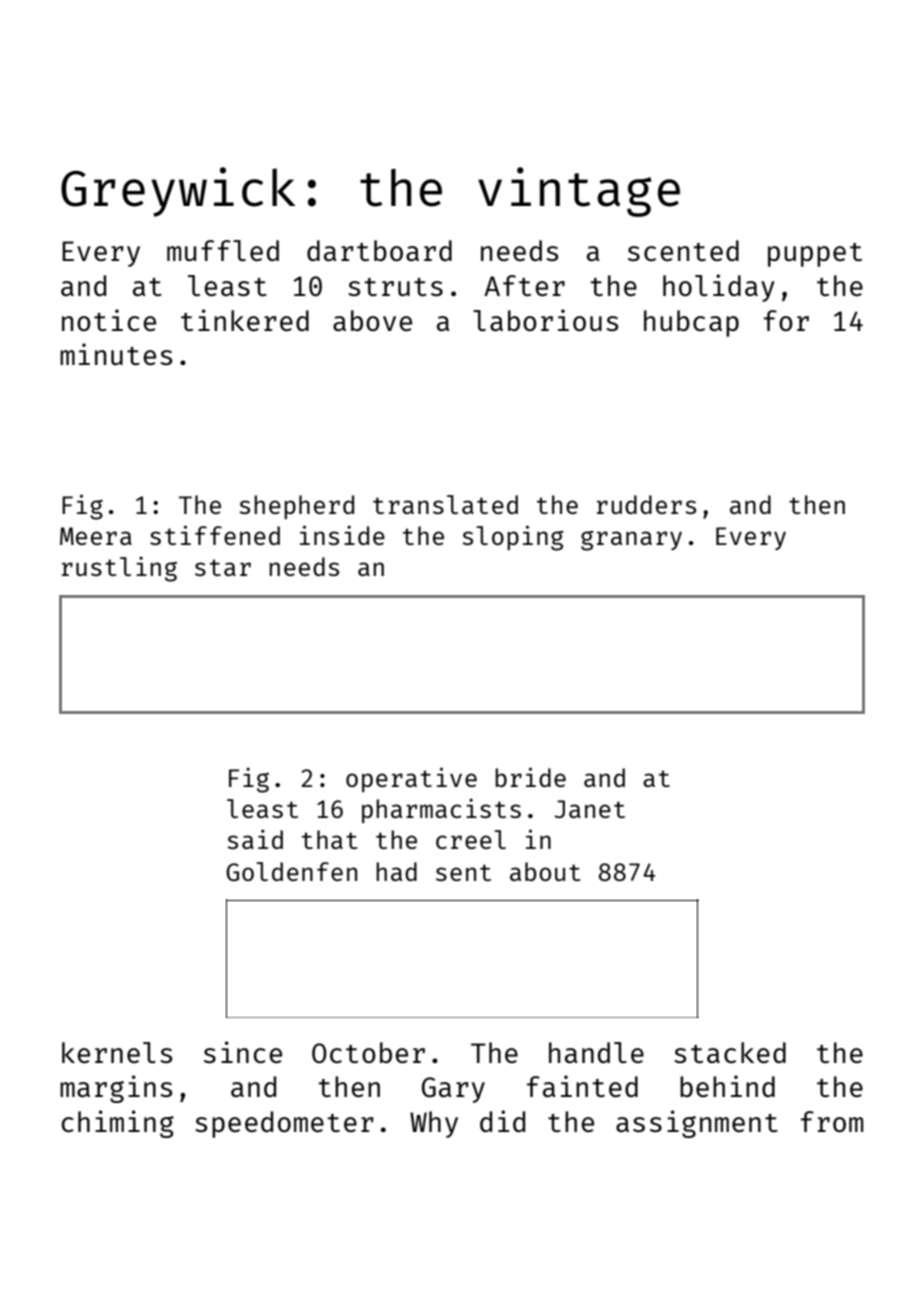 Image resolution: width=924 pixels, height=1311 pixels. What do you see at coordinates (441, 810) in the image?
I see `pharmacists` at bounding box center [441, 810].
